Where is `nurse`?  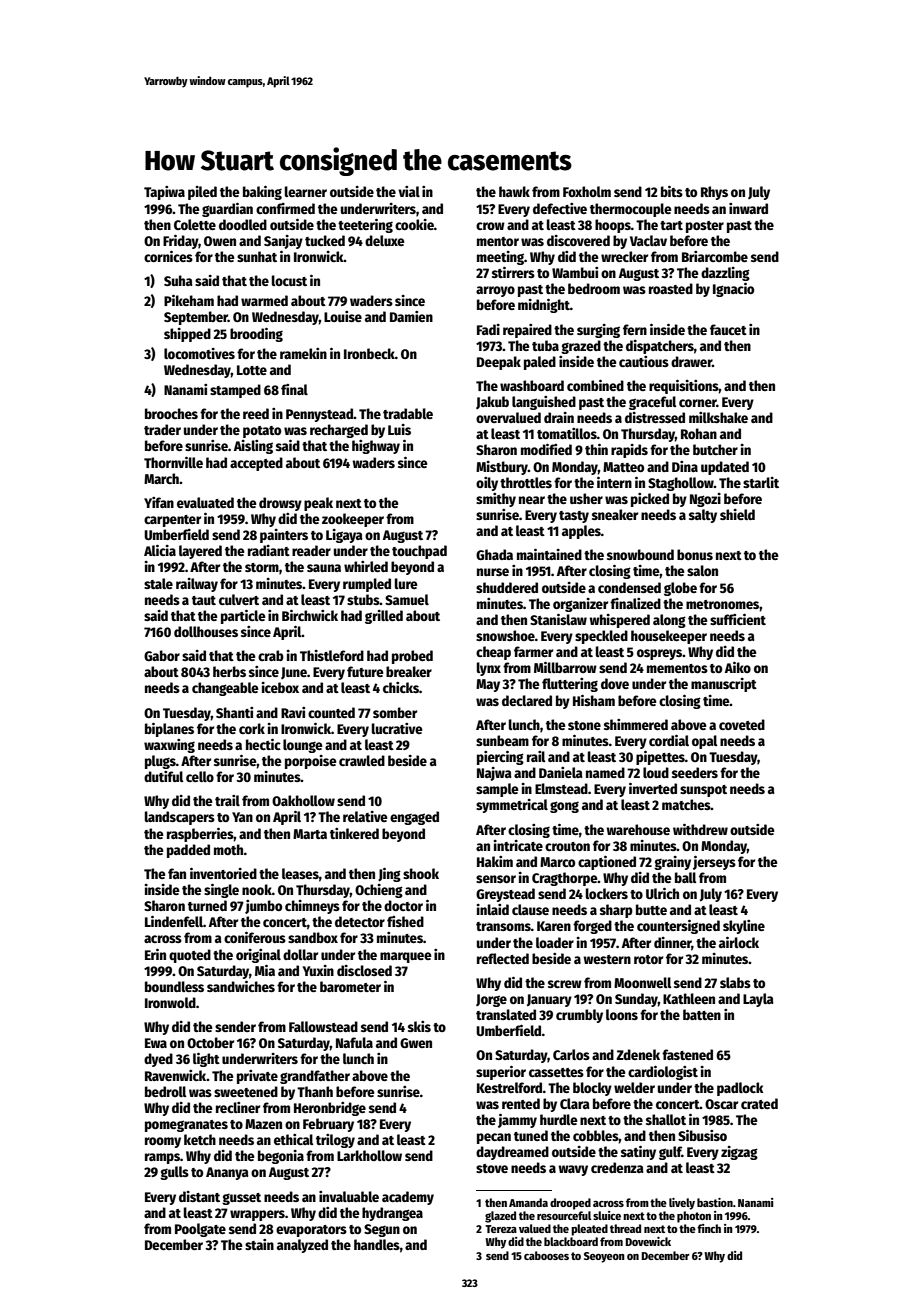
nurse is located at coordinates (493, 572).
